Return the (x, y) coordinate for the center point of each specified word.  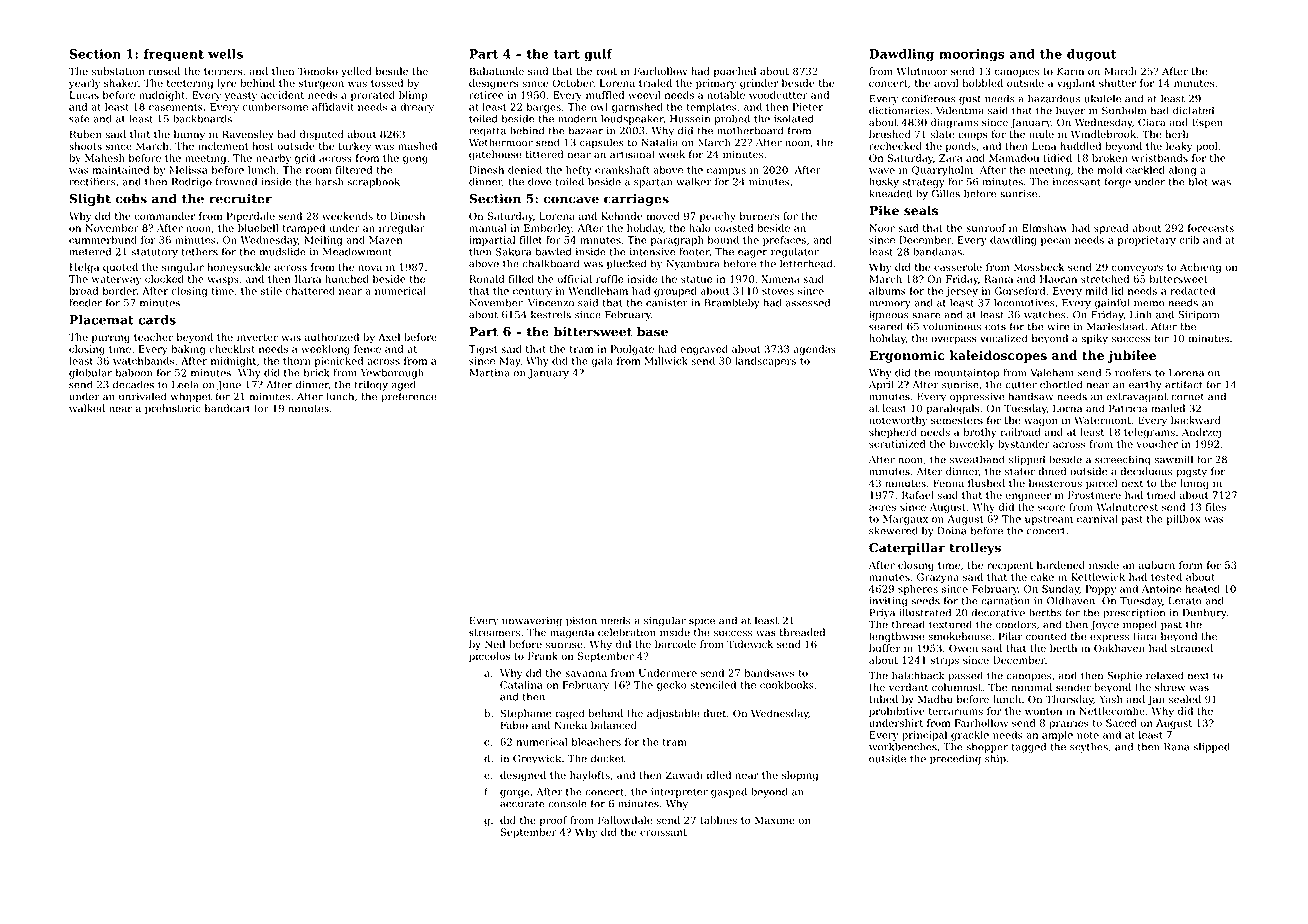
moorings (972, 55)
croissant (663, 832)
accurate (522, 804)
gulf (598, 55)
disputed (322, 135)
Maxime (775, 820)
